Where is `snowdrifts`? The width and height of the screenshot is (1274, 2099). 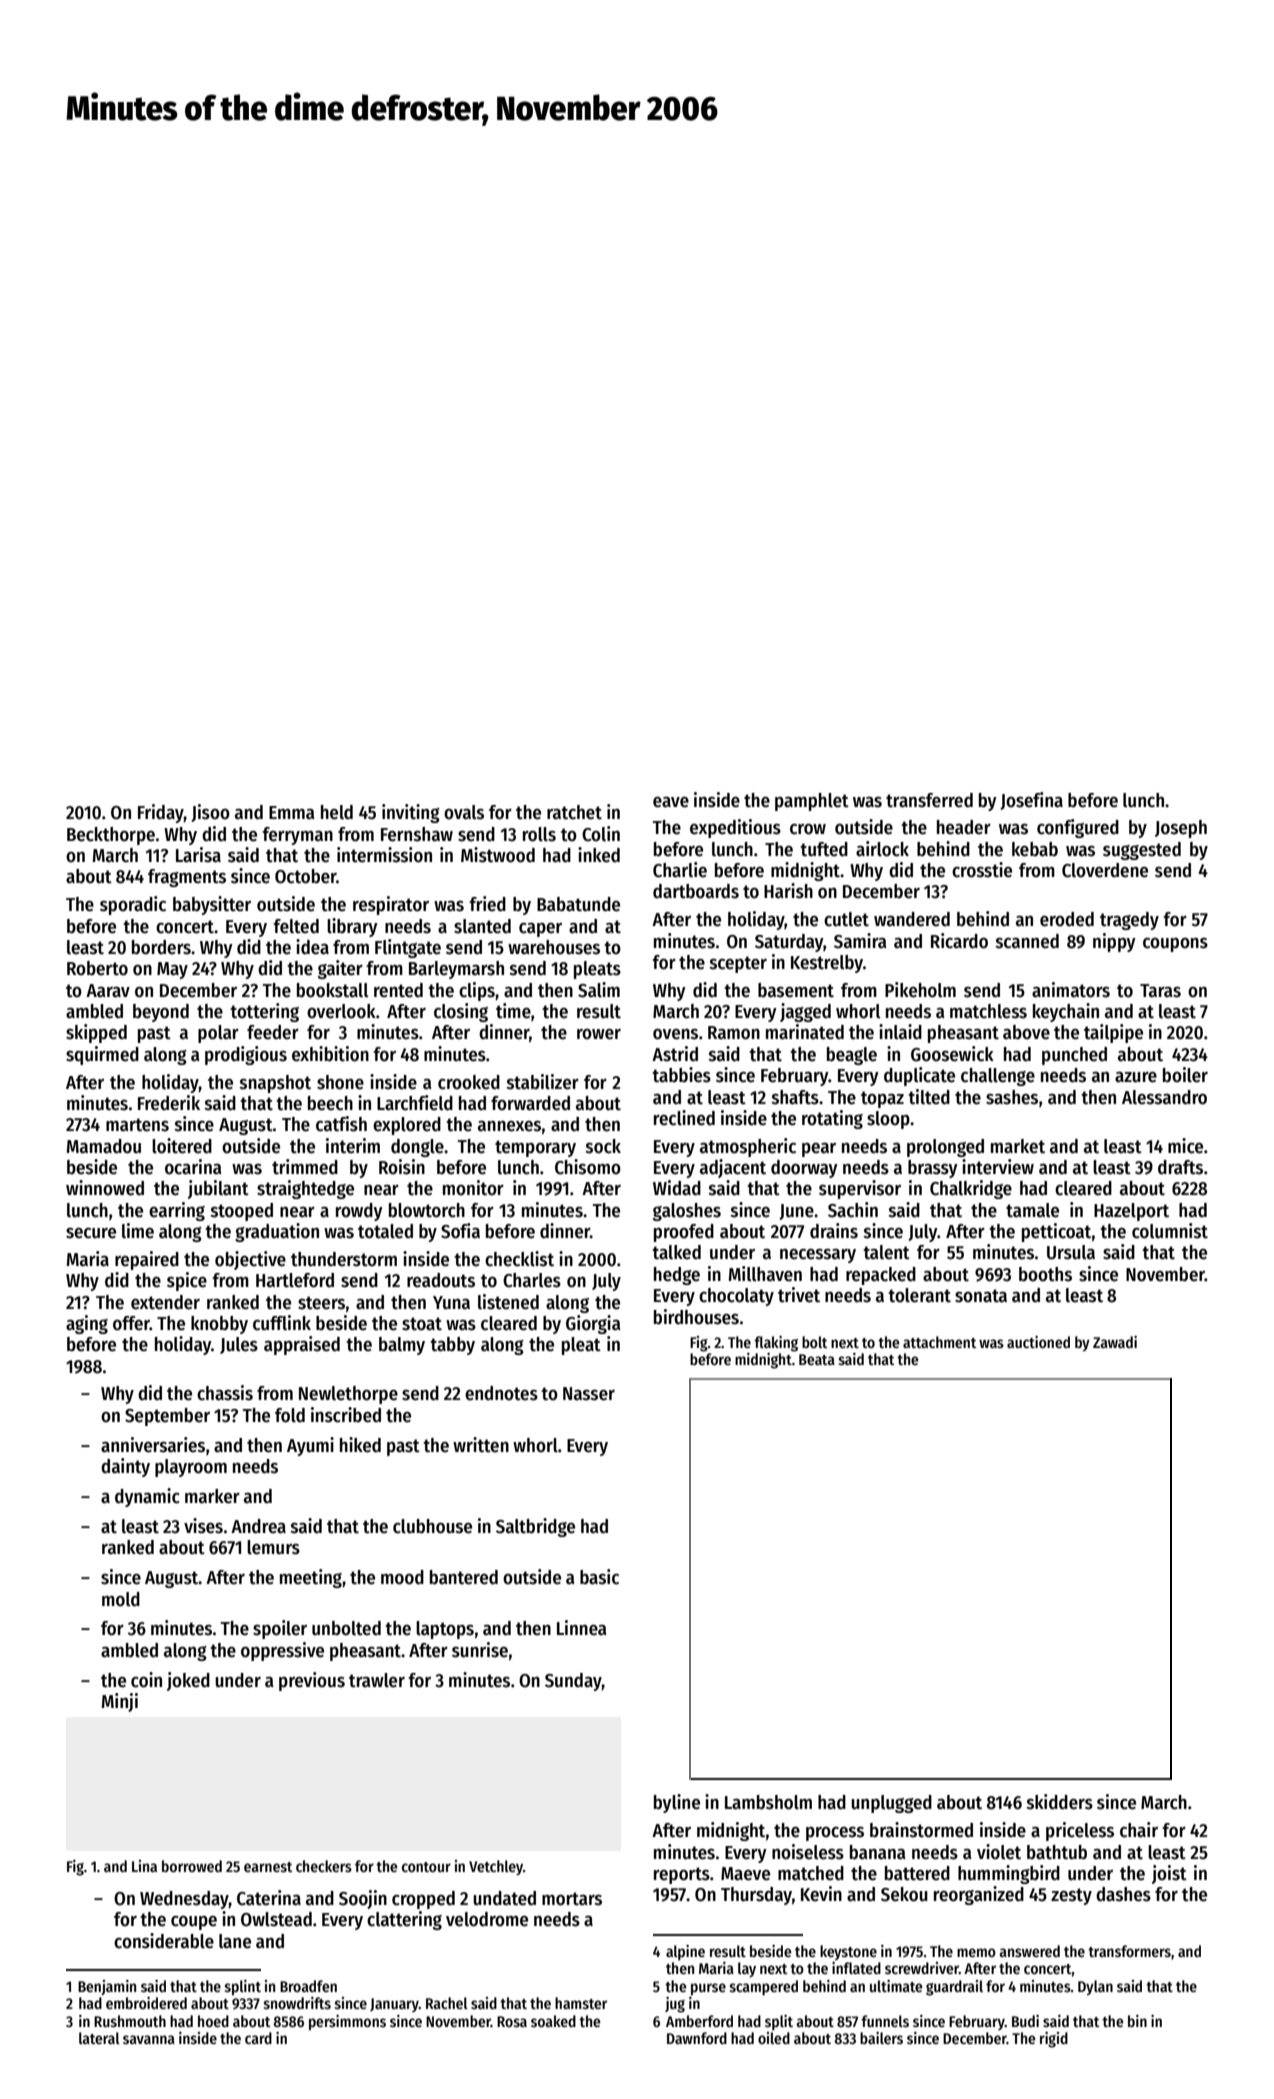
snowdrifts is located at coordinates (297, 2003).
